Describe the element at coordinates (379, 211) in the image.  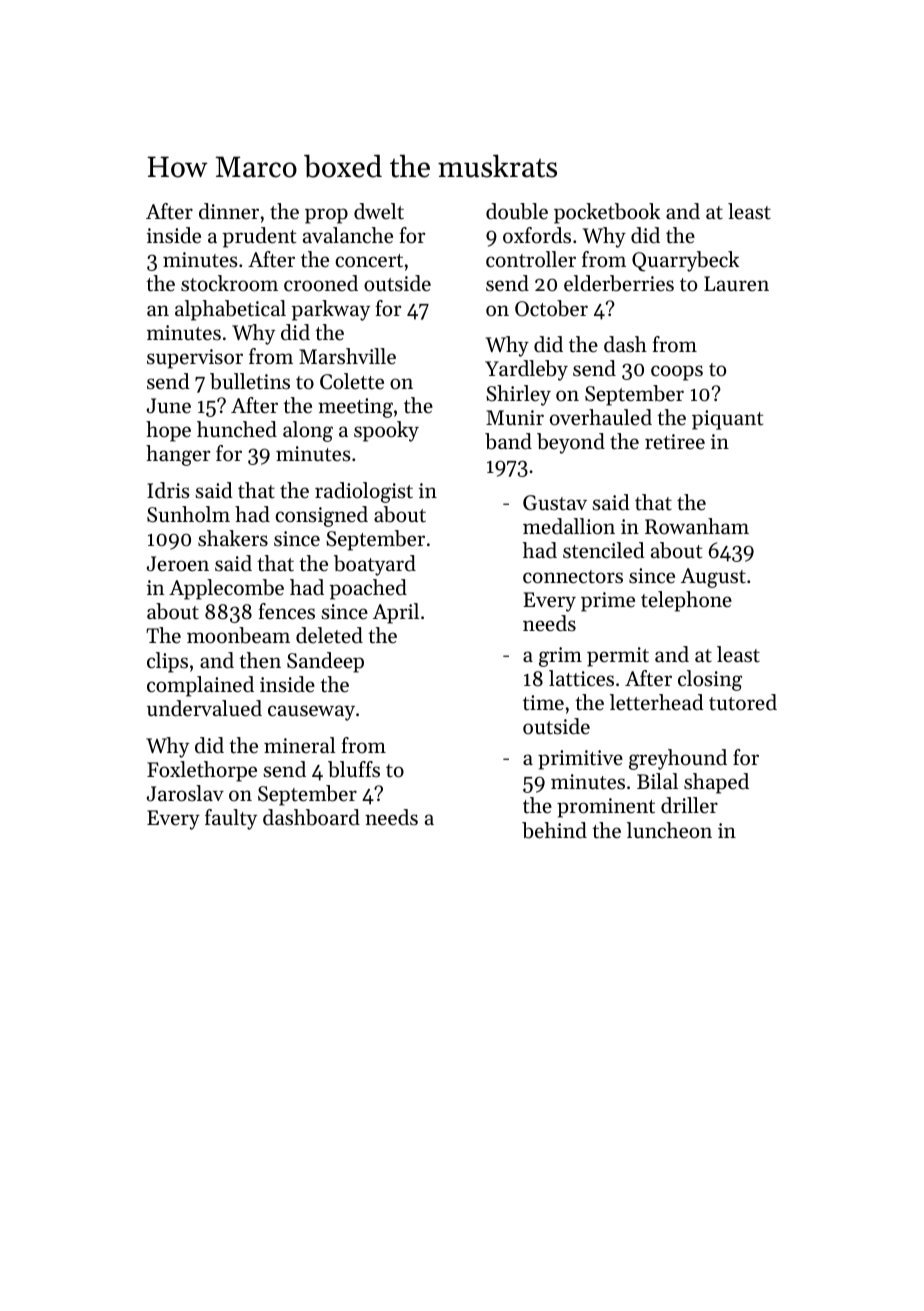
I see `dwelt` at that location.
